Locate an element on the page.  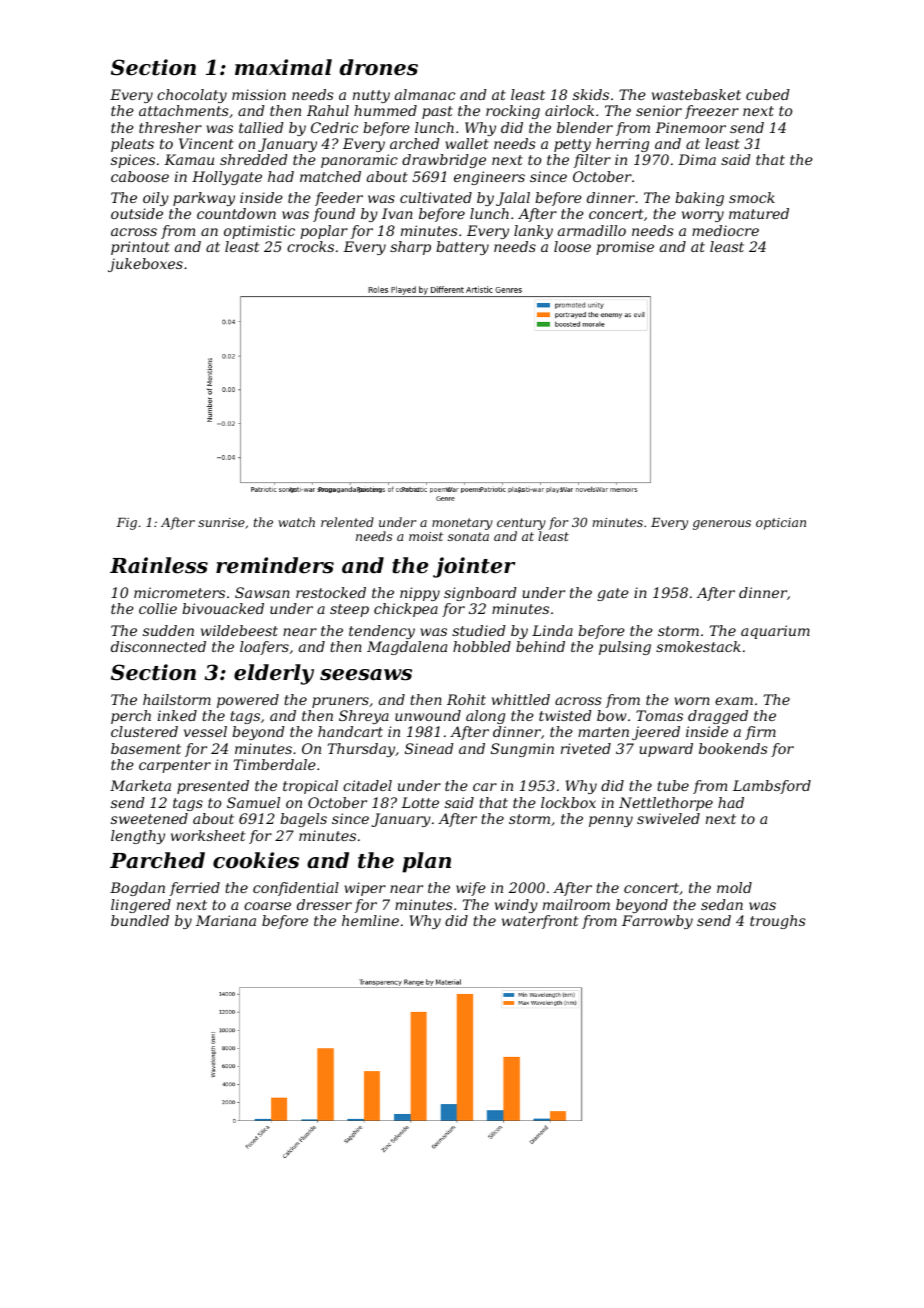
moist is located at coordinates (426, 536).
